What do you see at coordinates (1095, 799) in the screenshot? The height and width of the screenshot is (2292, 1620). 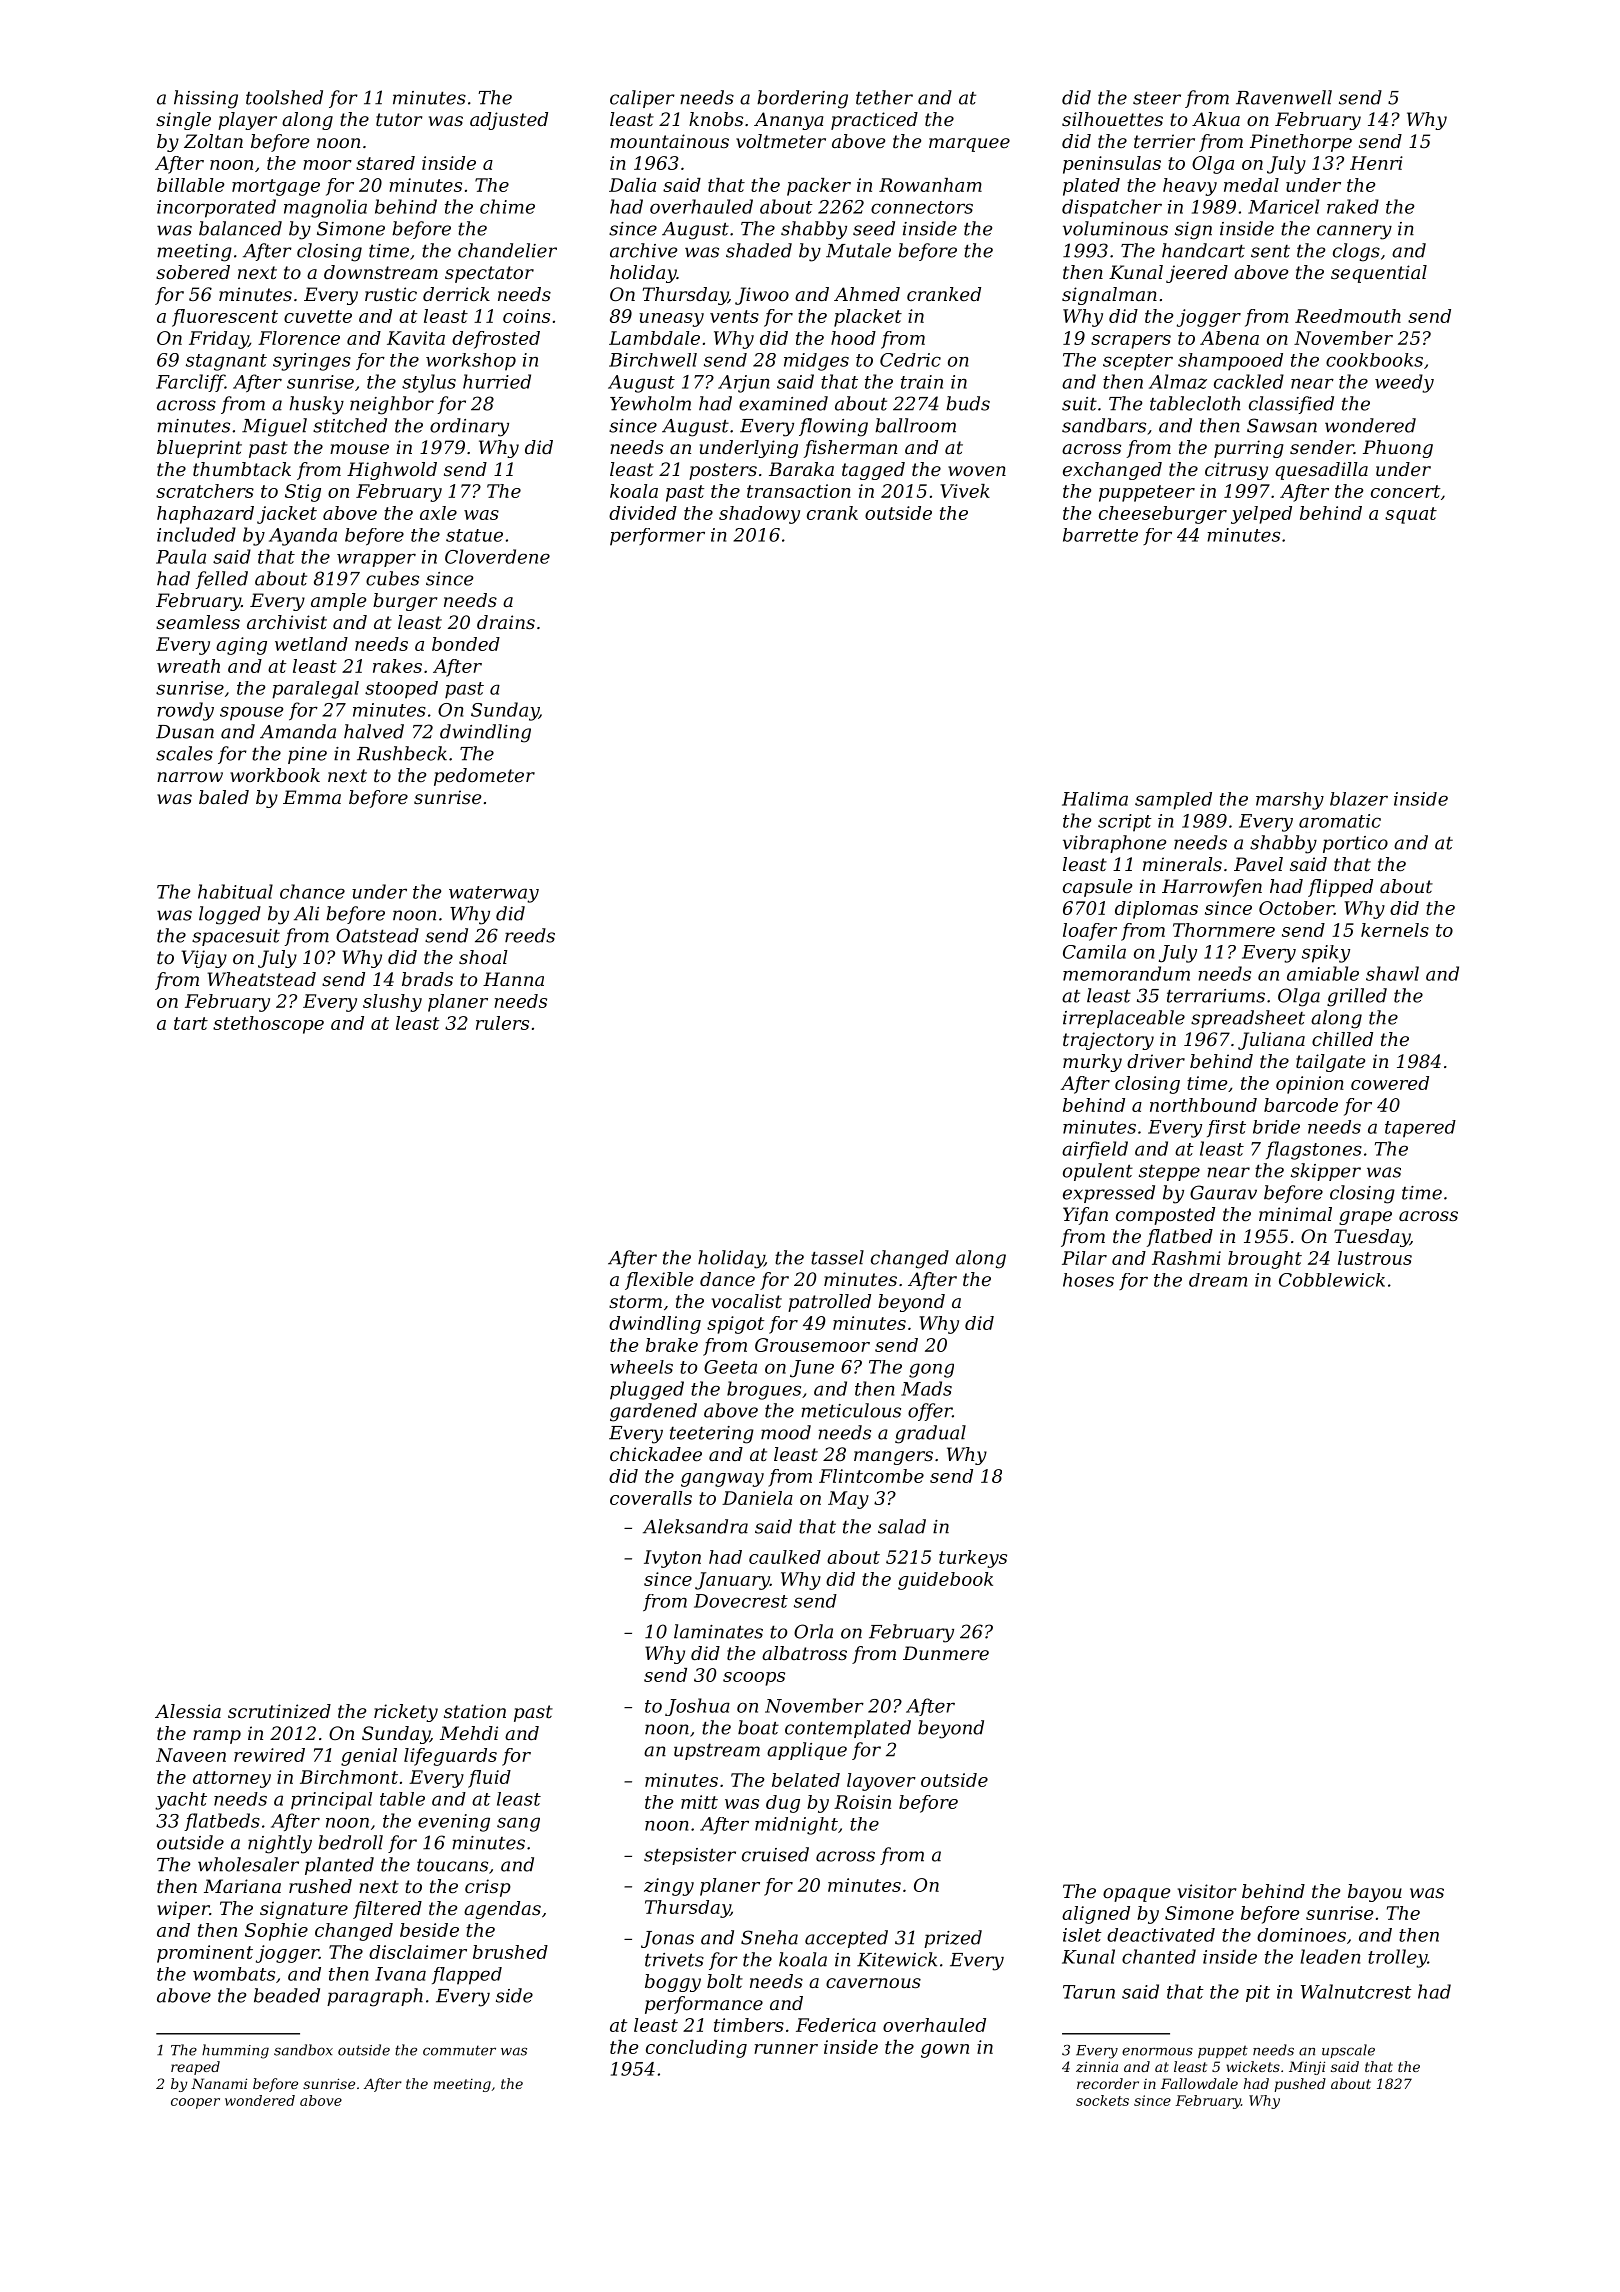 I see `Halima` at bounding box center [1095, 799].
